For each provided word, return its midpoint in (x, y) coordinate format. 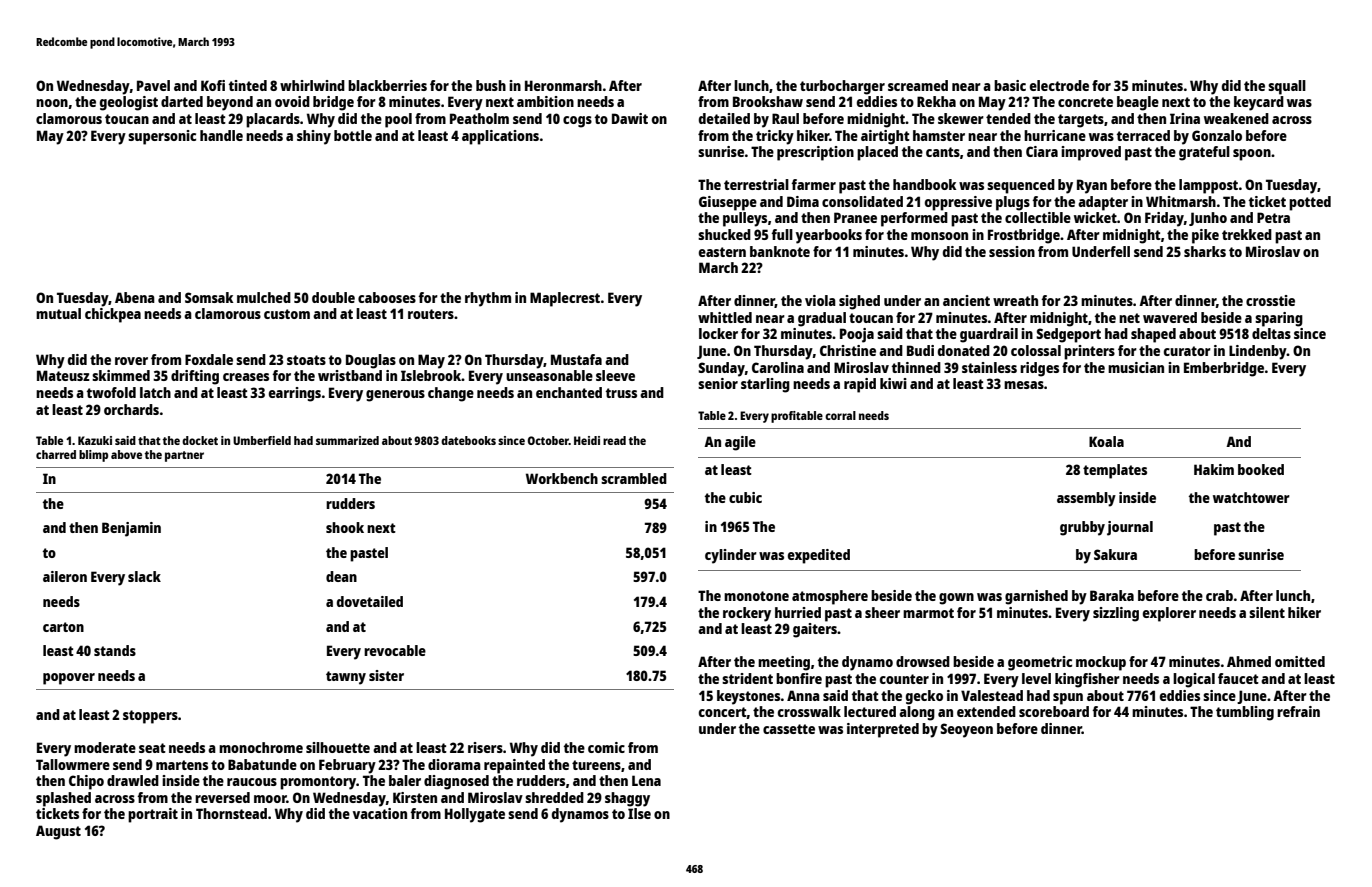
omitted (1300, 661)
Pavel (153, 85)
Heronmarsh (563, 85)
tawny (346, 678)
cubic (745, 497)
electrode (1059, 85)
